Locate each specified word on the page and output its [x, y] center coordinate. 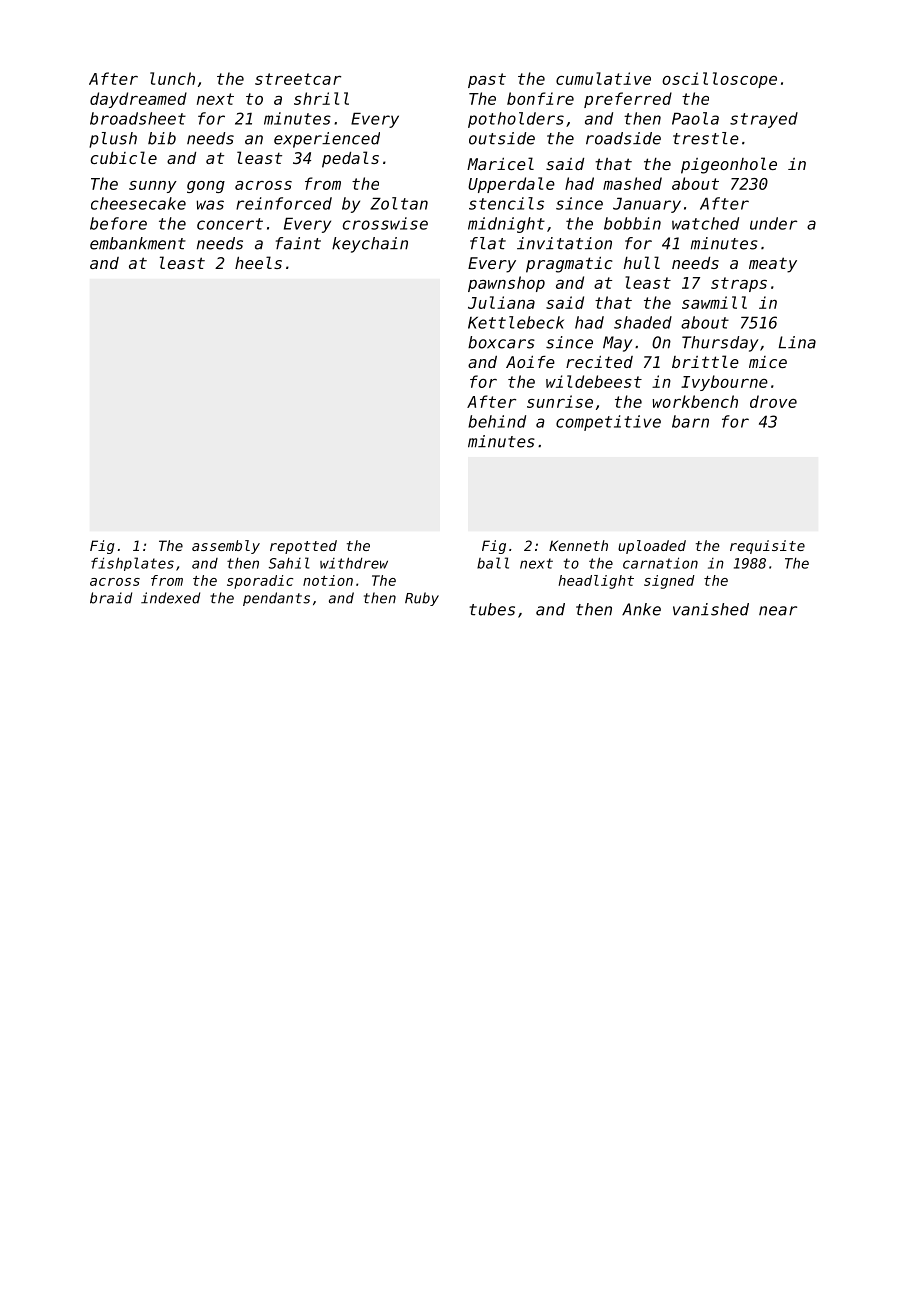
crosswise [385, 223]
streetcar [298, 79]
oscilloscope [719, 80]
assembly [226, 547]
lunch [172, 78]
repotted [303, 547]
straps [739, 284]
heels [258, 262]
